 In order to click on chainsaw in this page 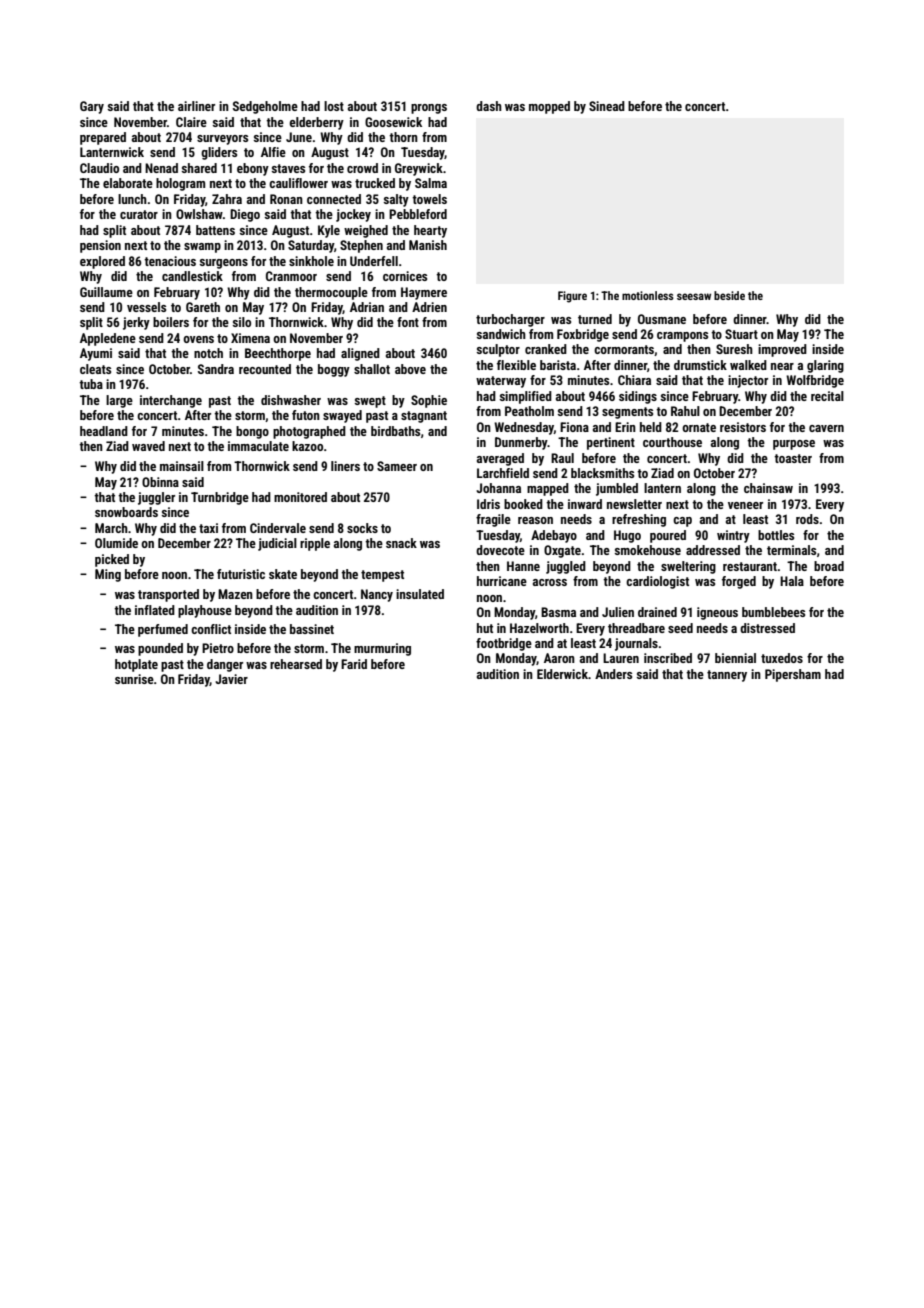, I will do `click(768, 488)`.
